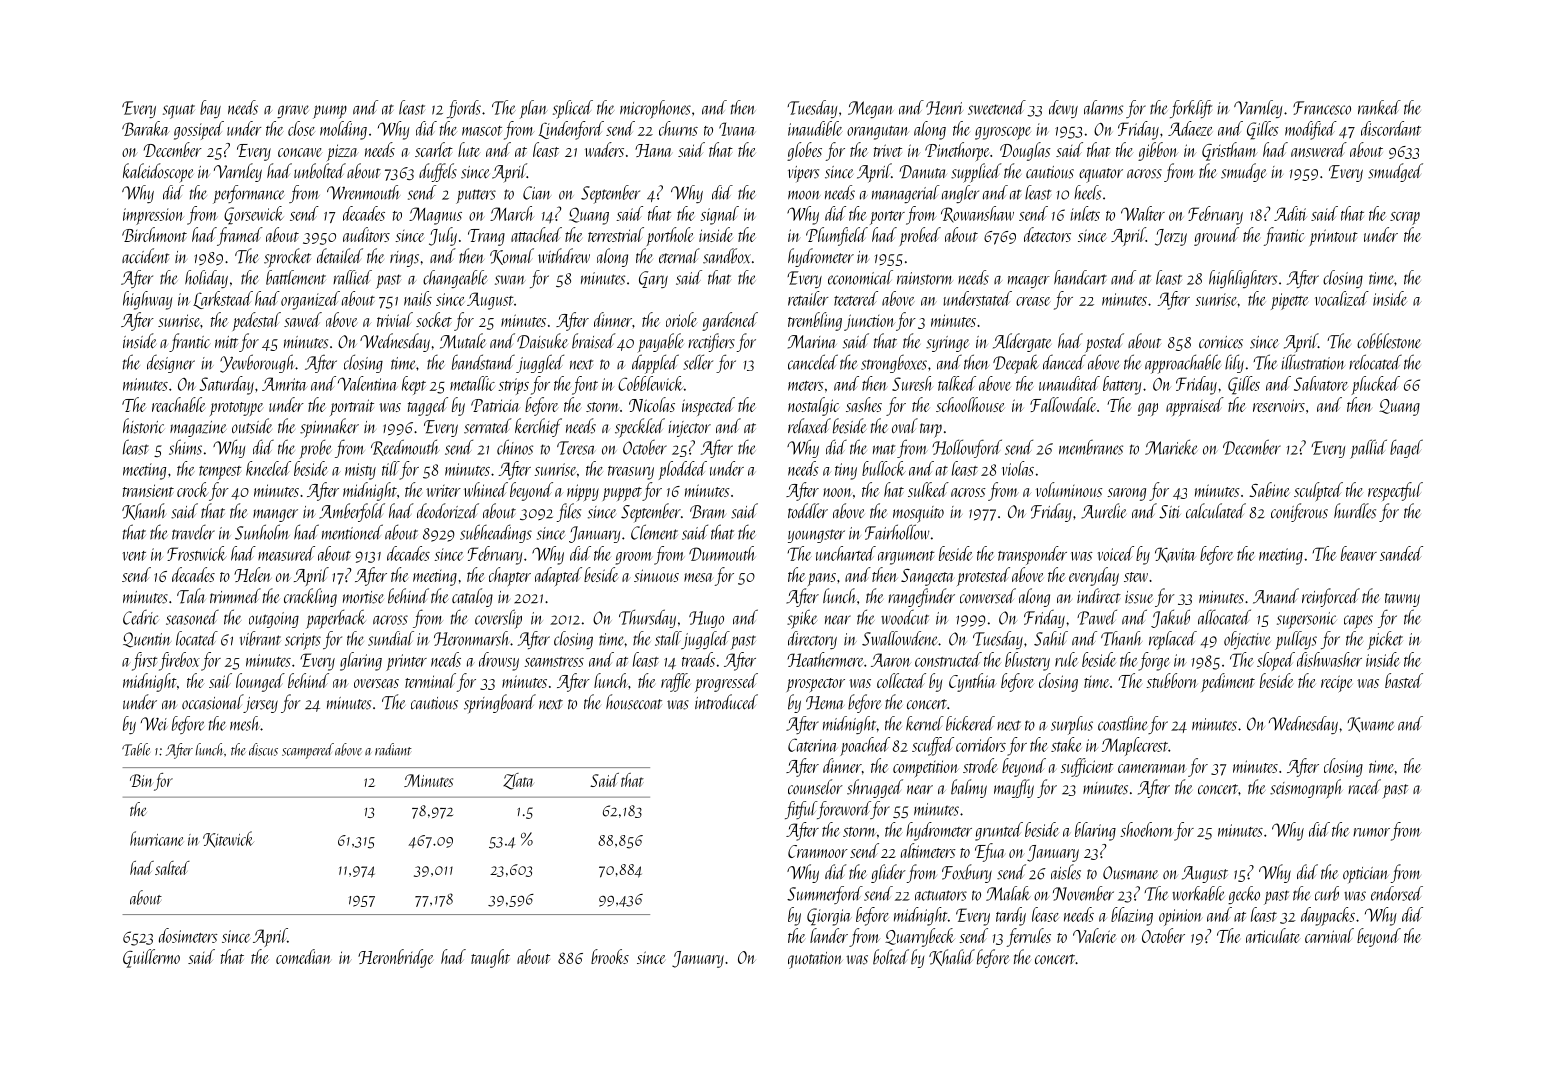 The width and height of the document is (1543, 1091). Describe the element at coordinates (846, 471) in the document. I see `tiny` at that location.
